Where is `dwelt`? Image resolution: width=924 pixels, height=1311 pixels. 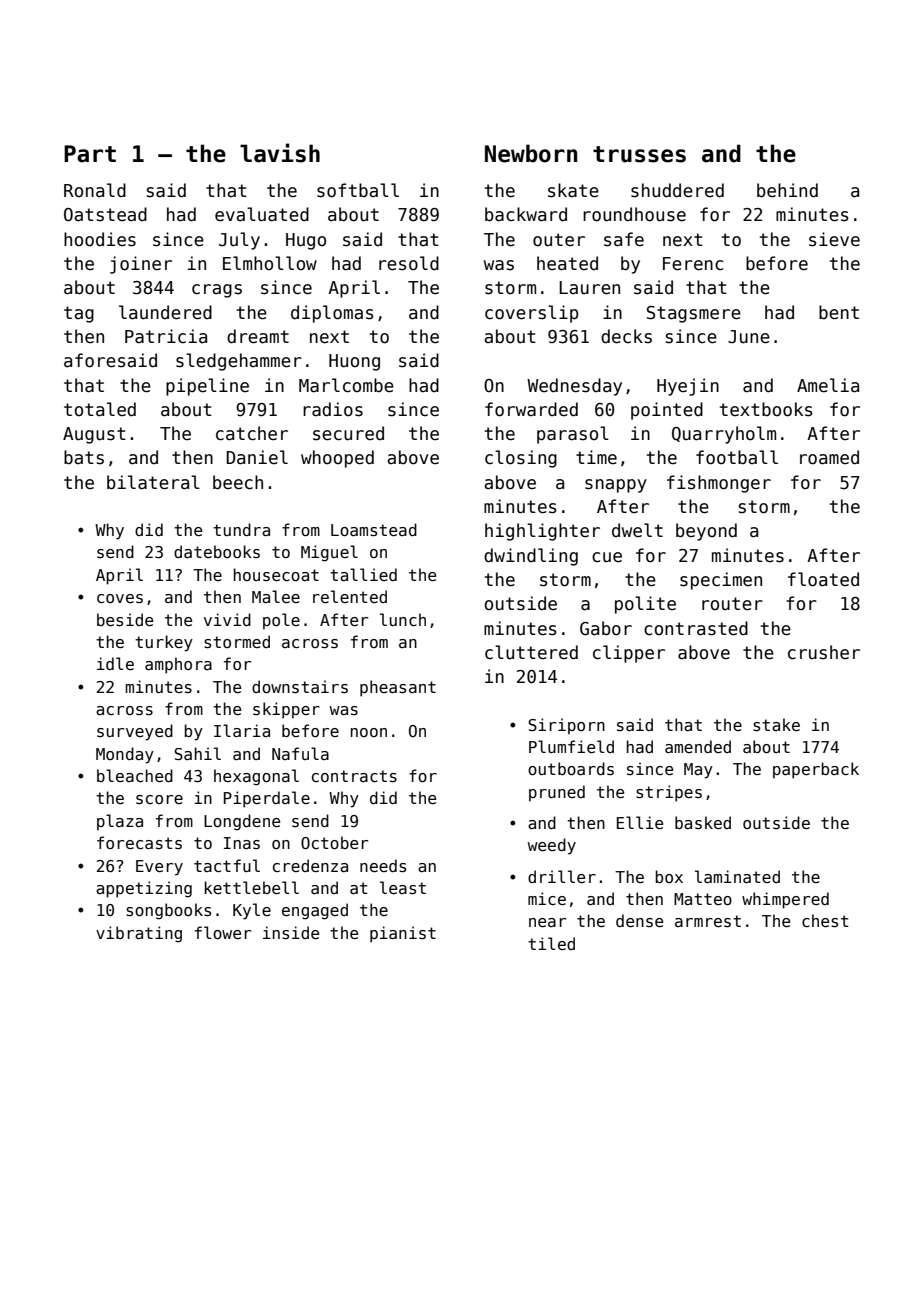 dwelt is located at coordinates (637, 530).
